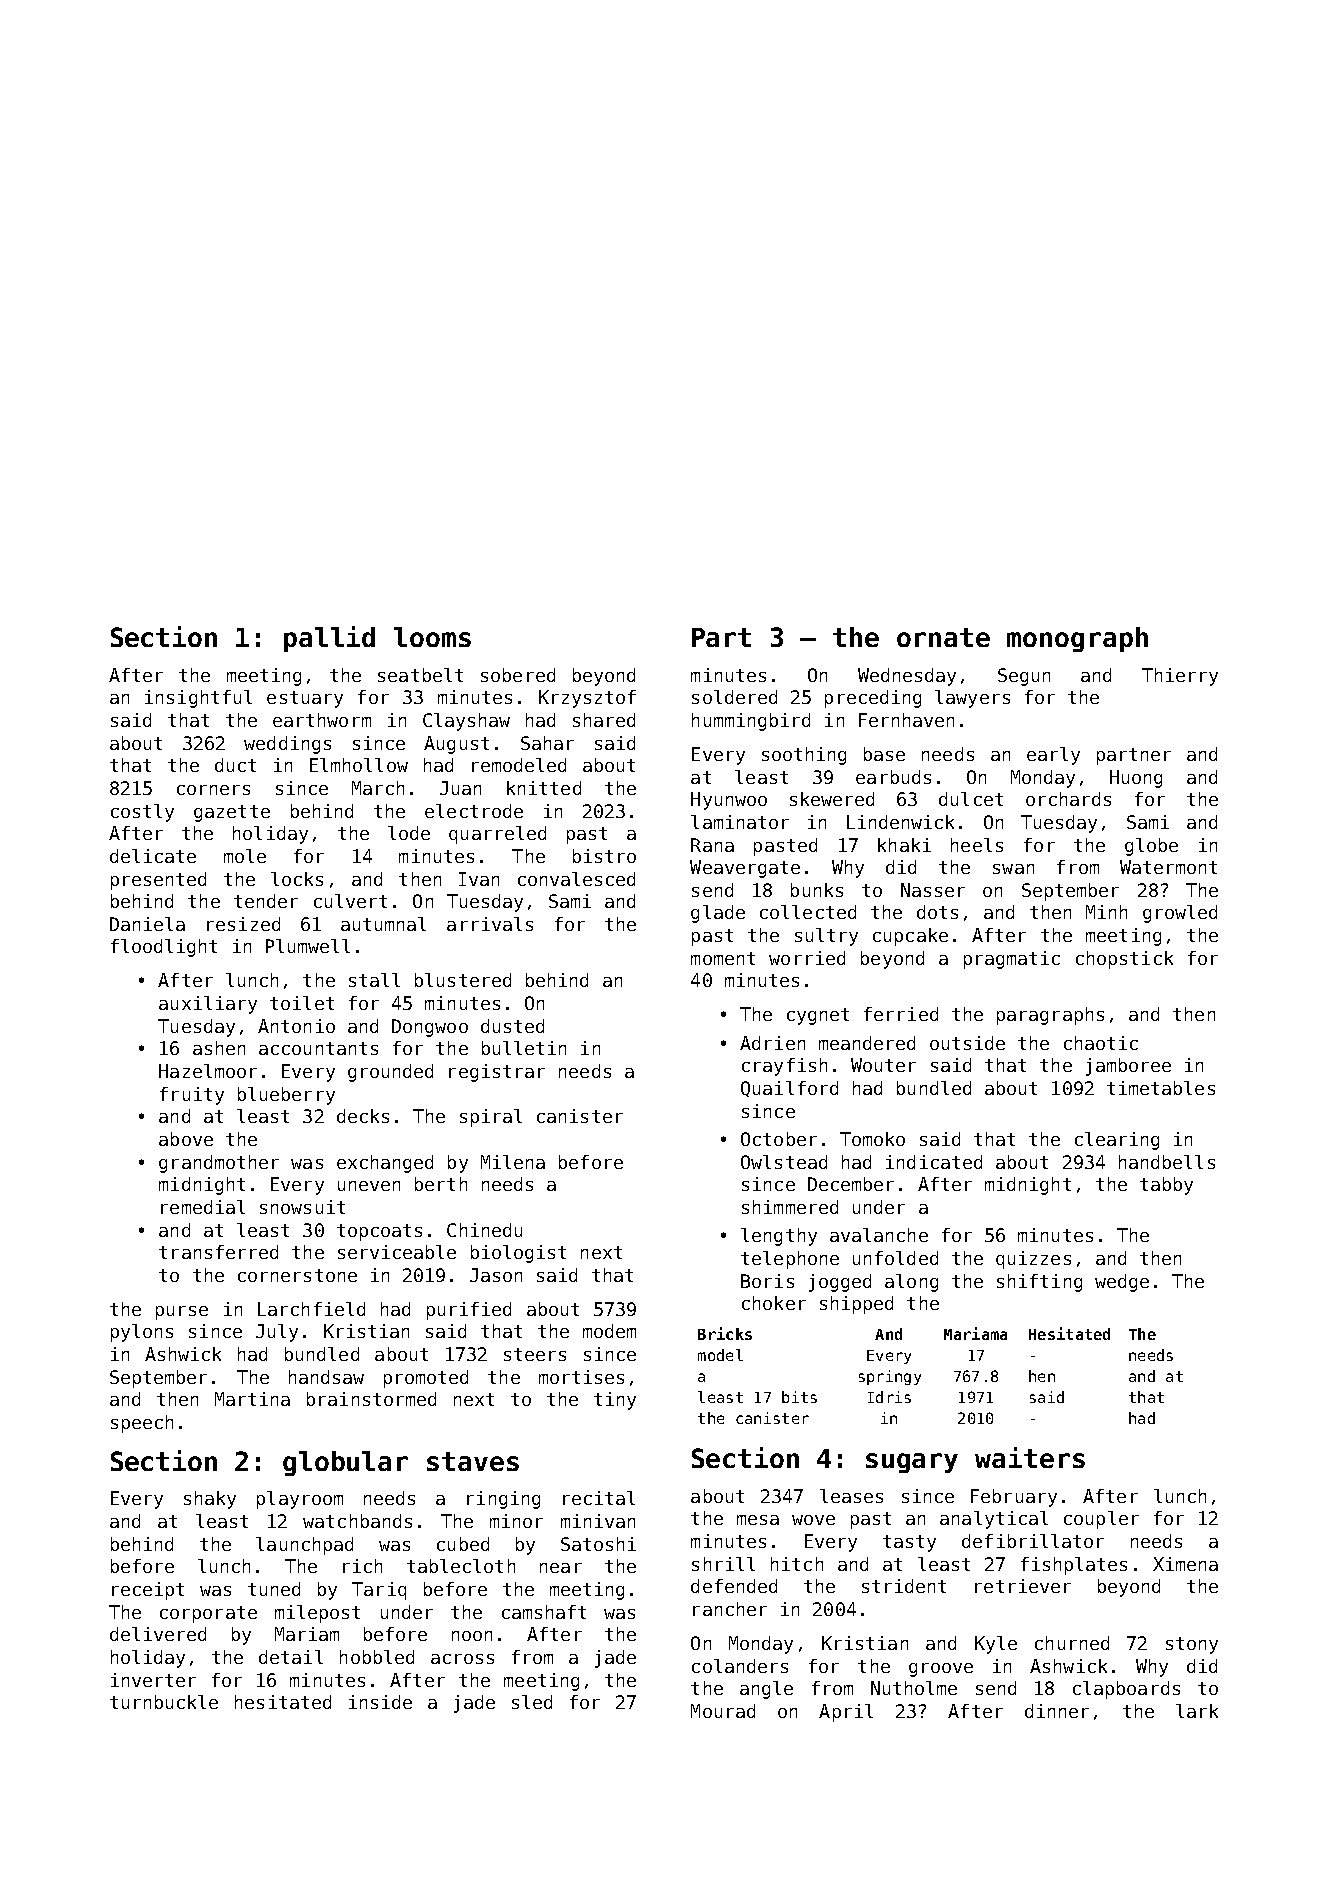 Image resolution: width=1328 pixels, height=1879 pixels. Describe the element at coordinates (379, 1232) in the screenshot. I see `topcoats` at that location.
